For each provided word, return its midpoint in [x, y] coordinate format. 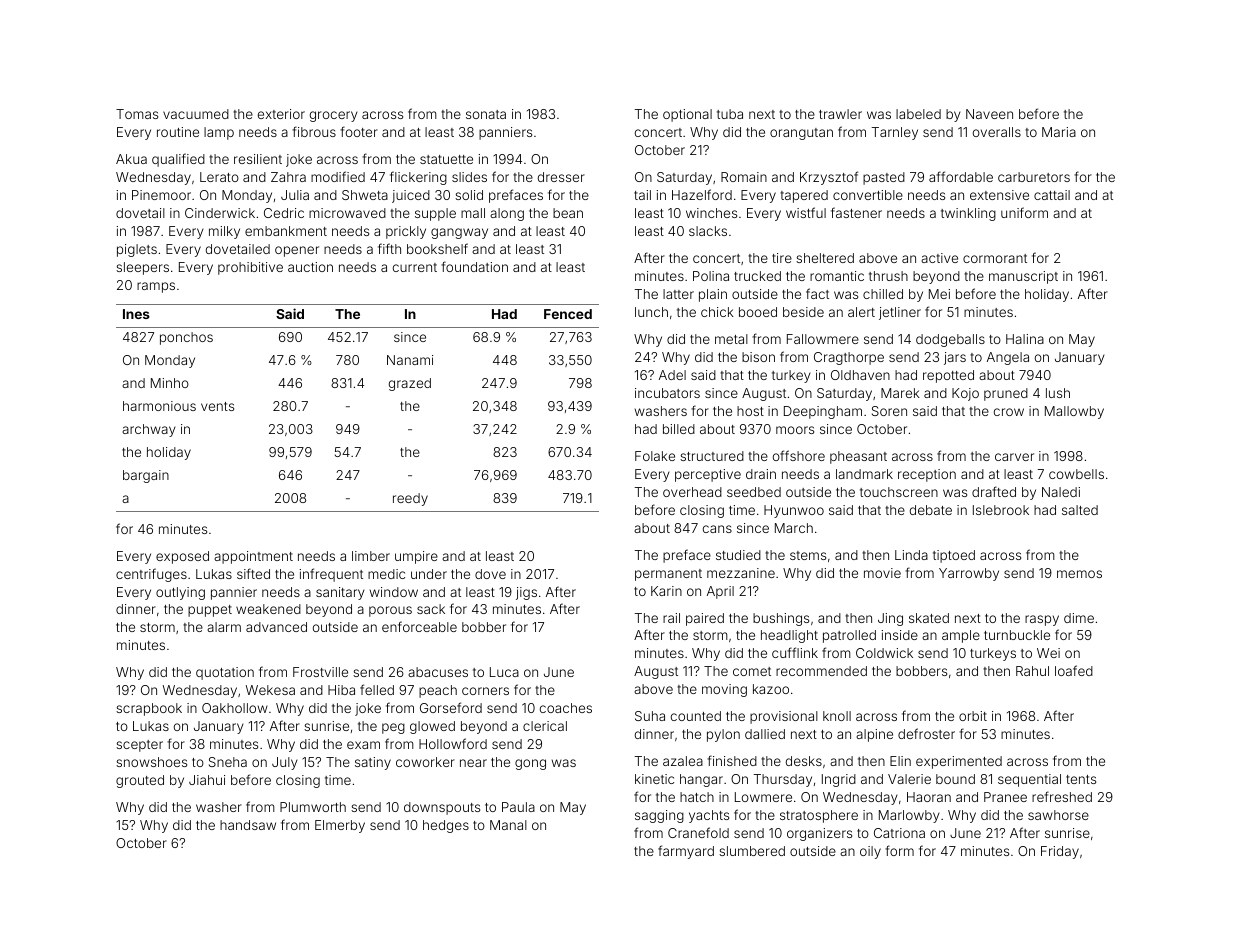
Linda [911, 555]
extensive [999, 195]
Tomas [137, 114]
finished [732, 760]
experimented [959, 762]
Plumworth [313, 807]
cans [717, 529]
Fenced [568, 314]
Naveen [989, 114]
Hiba [341, 690]
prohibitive [250, 268]
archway [149, 430]
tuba [730, 114]
